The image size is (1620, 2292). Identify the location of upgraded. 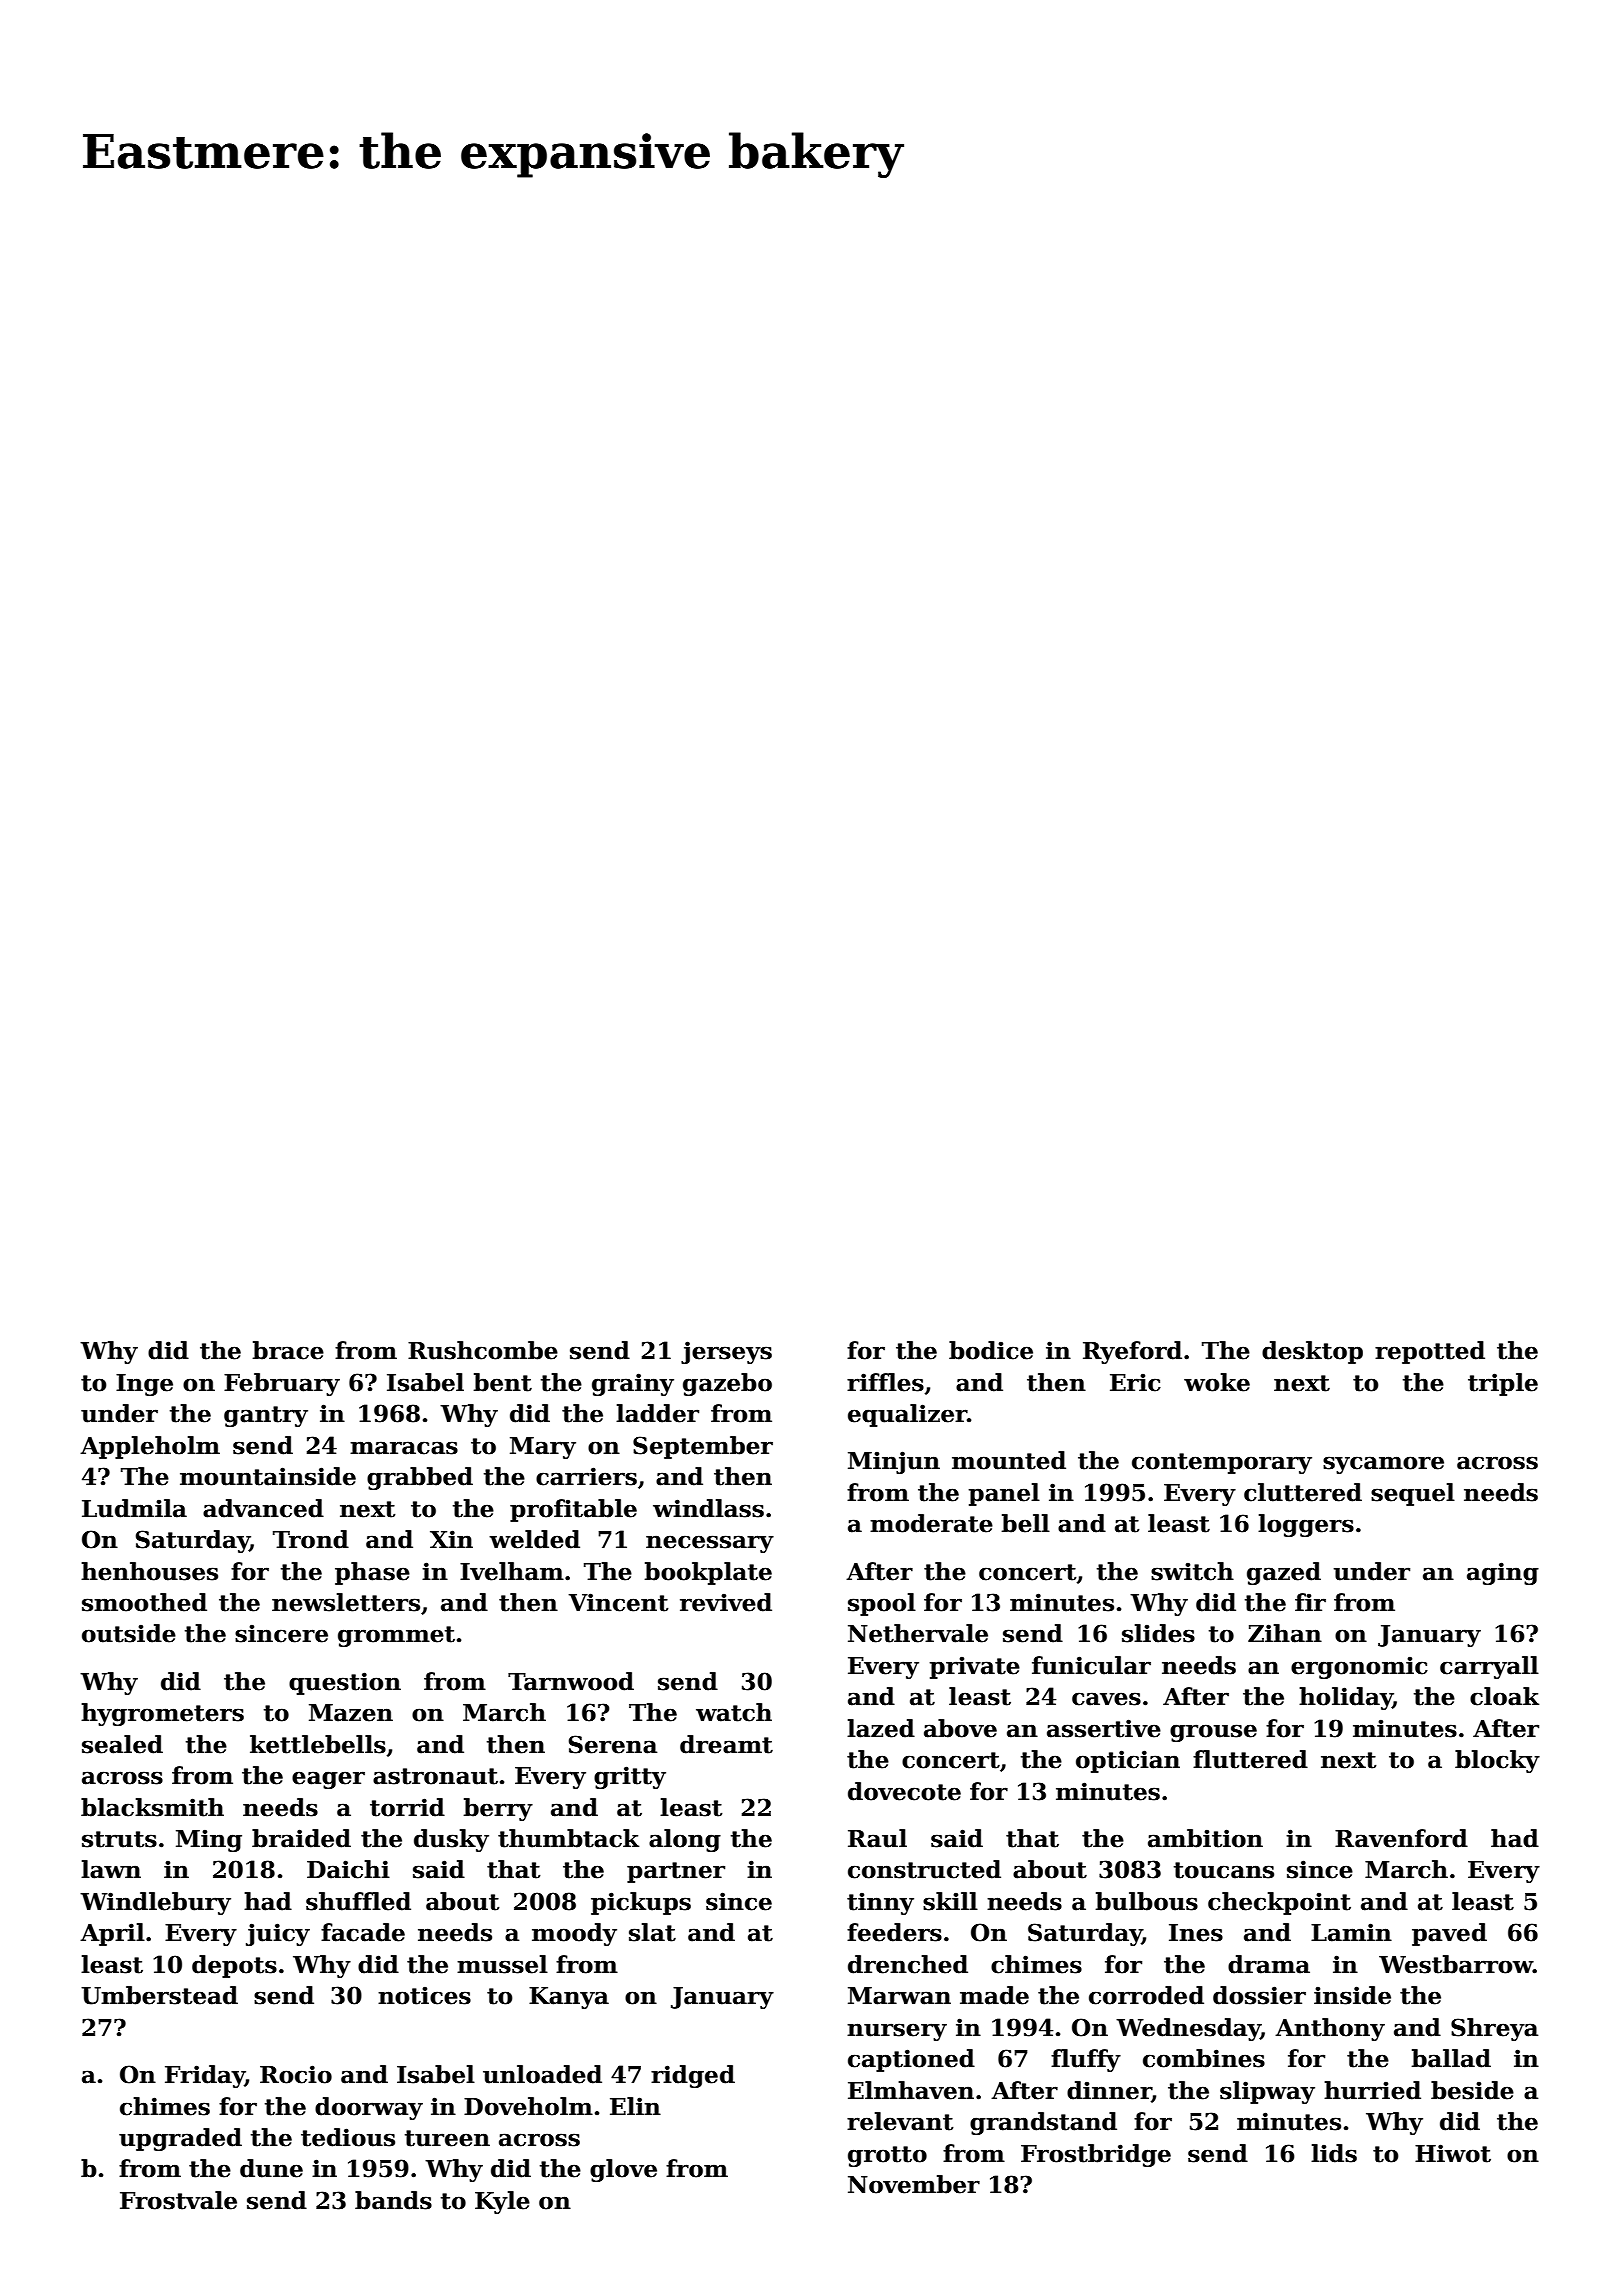
(180, 2139).
